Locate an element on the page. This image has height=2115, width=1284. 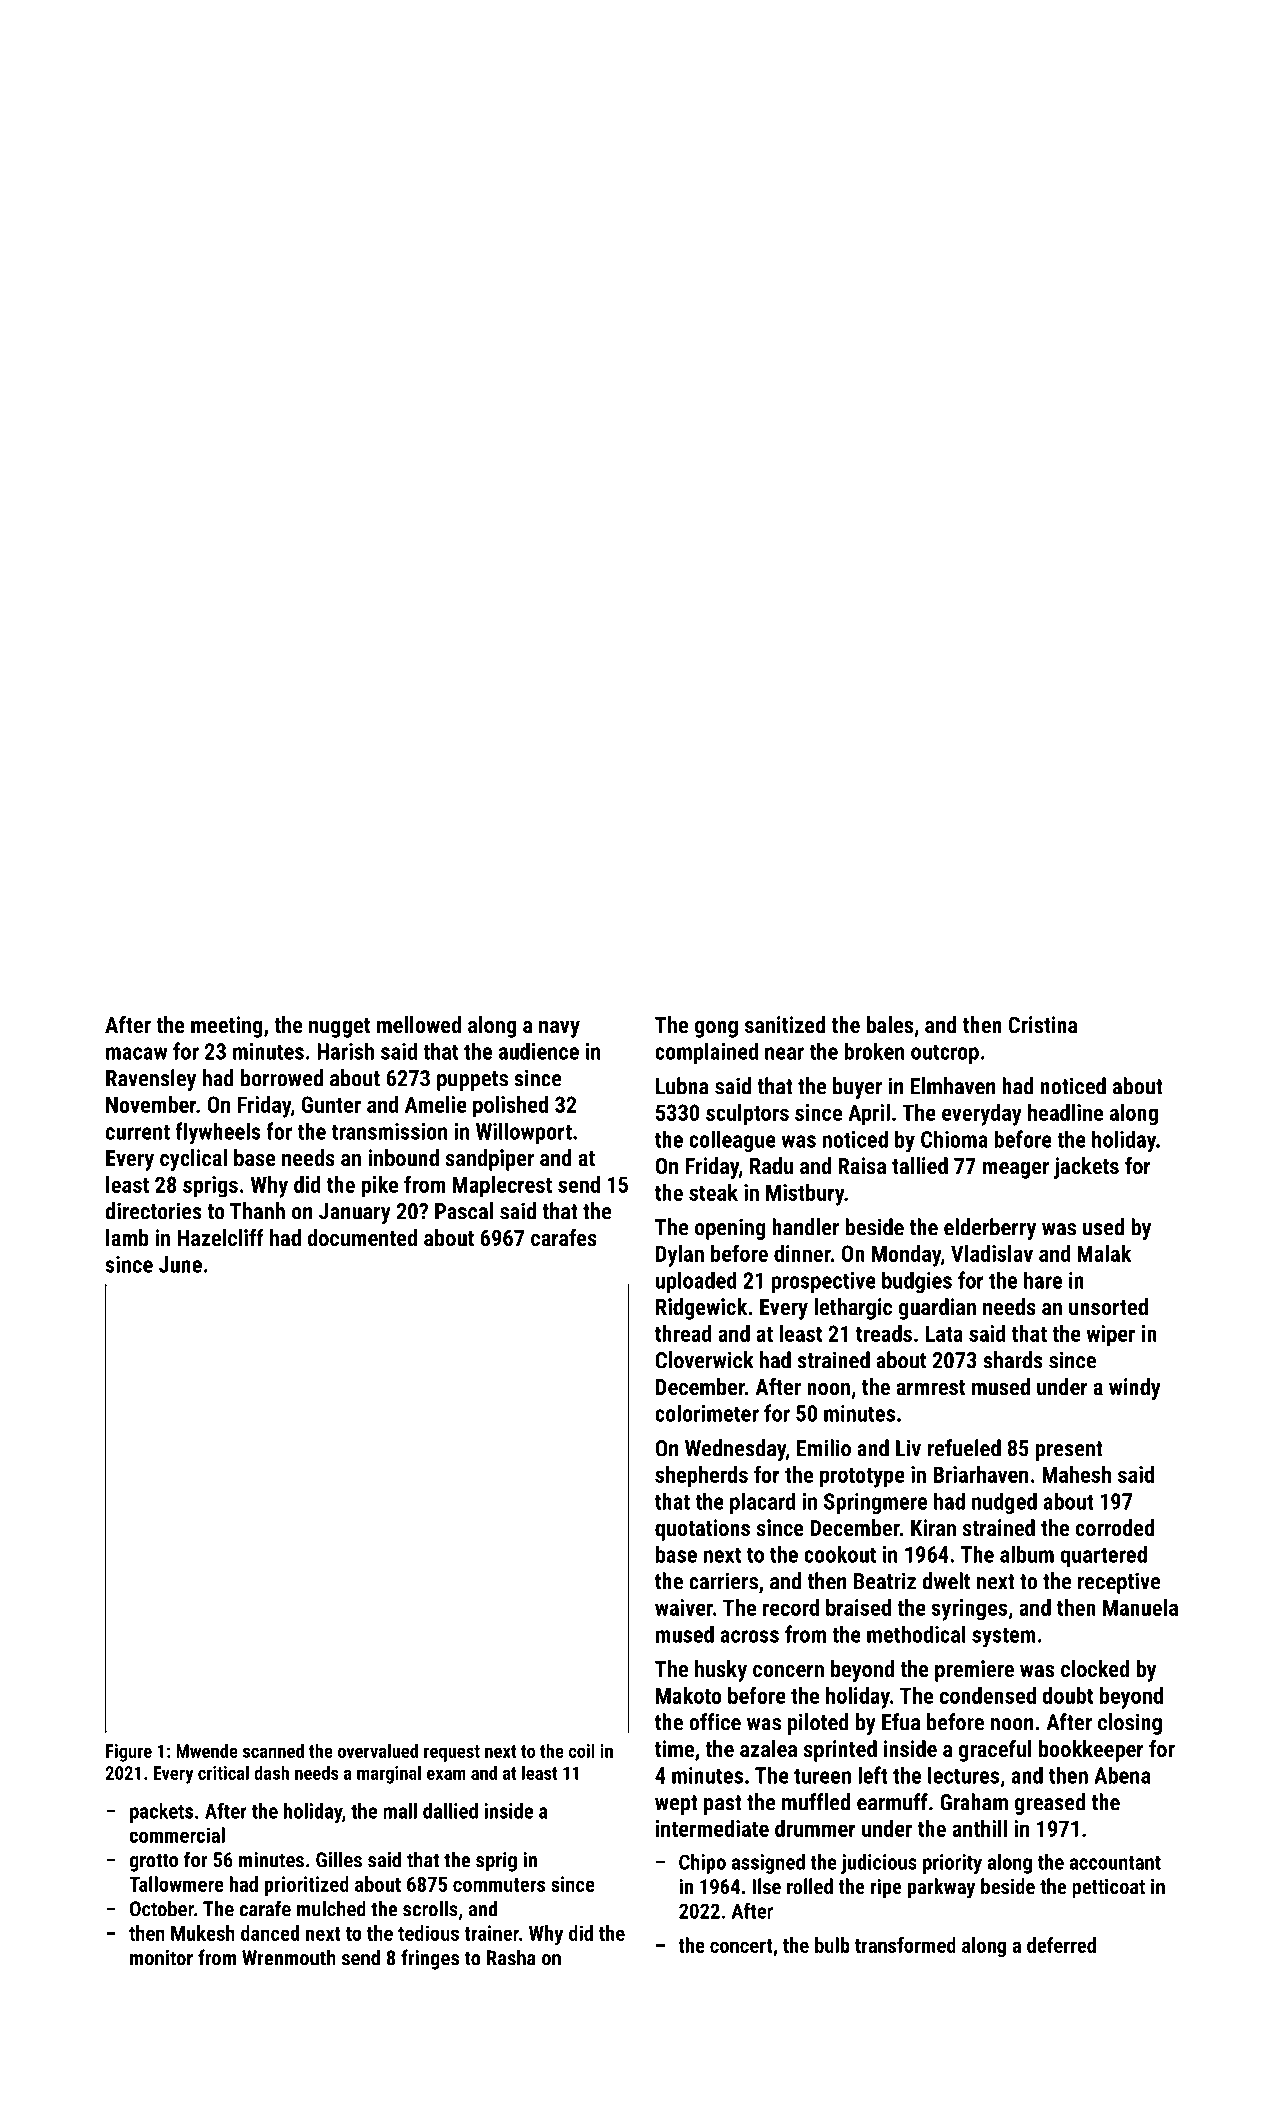
colorimeter is located at coordinates (707, 1413).
